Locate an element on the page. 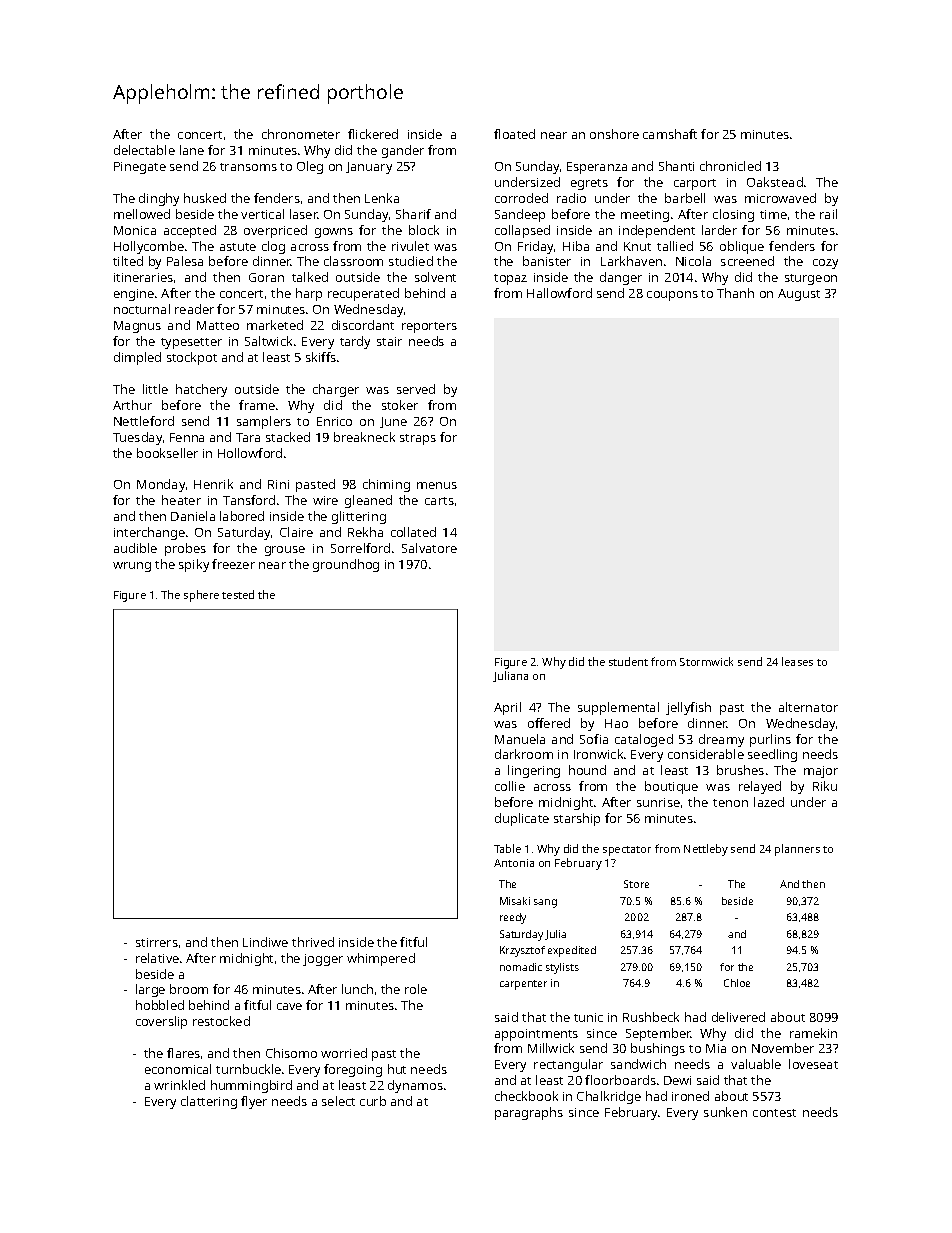 This image has height=1233, width=952. large is located at coordinates (150, 990).
